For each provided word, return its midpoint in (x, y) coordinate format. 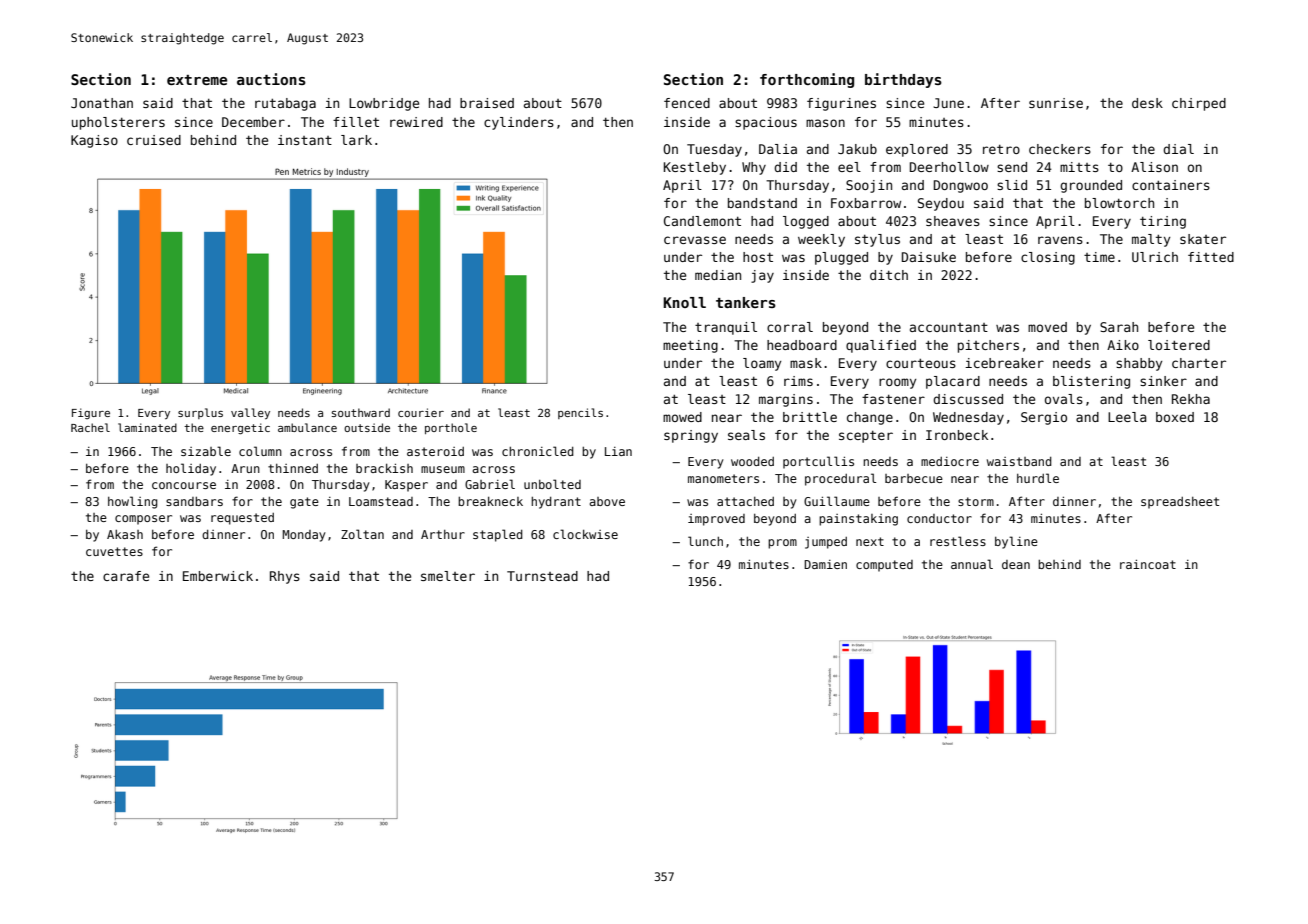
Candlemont (702, 221)
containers (1171, 185)
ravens (1060, 240)
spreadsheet (1180, 503)
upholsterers (118, 123)
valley (250, 413)
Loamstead (381, 501)
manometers (723, 478)
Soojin (869, 186)
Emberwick (218, 576)
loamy (762, 364)
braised (487, 103)
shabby (1139, 364)
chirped (1199, 104)
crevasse (695, 240)
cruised (154, 140)
